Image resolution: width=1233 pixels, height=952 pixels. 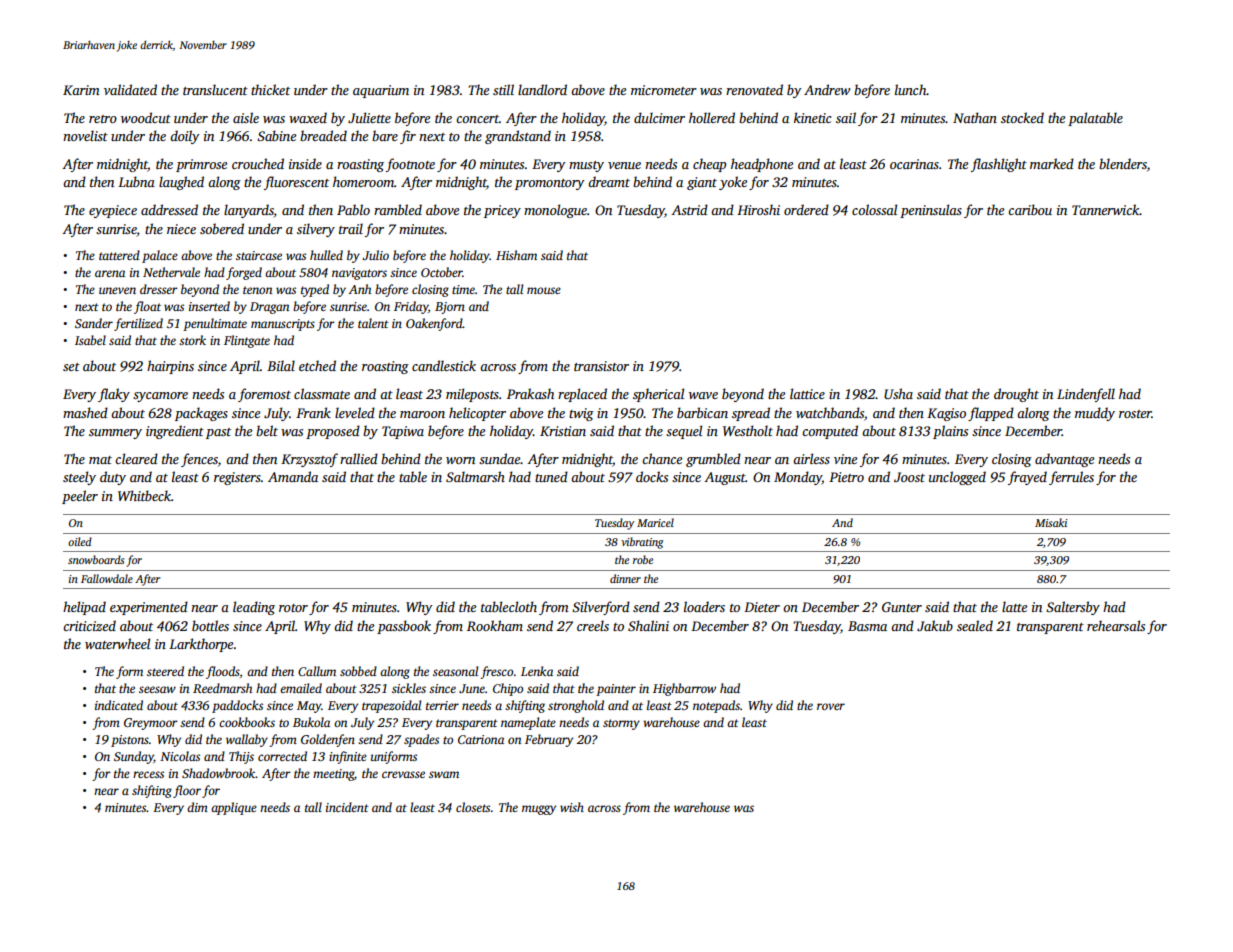 I want to click on May, so click(x=309, y=707).
